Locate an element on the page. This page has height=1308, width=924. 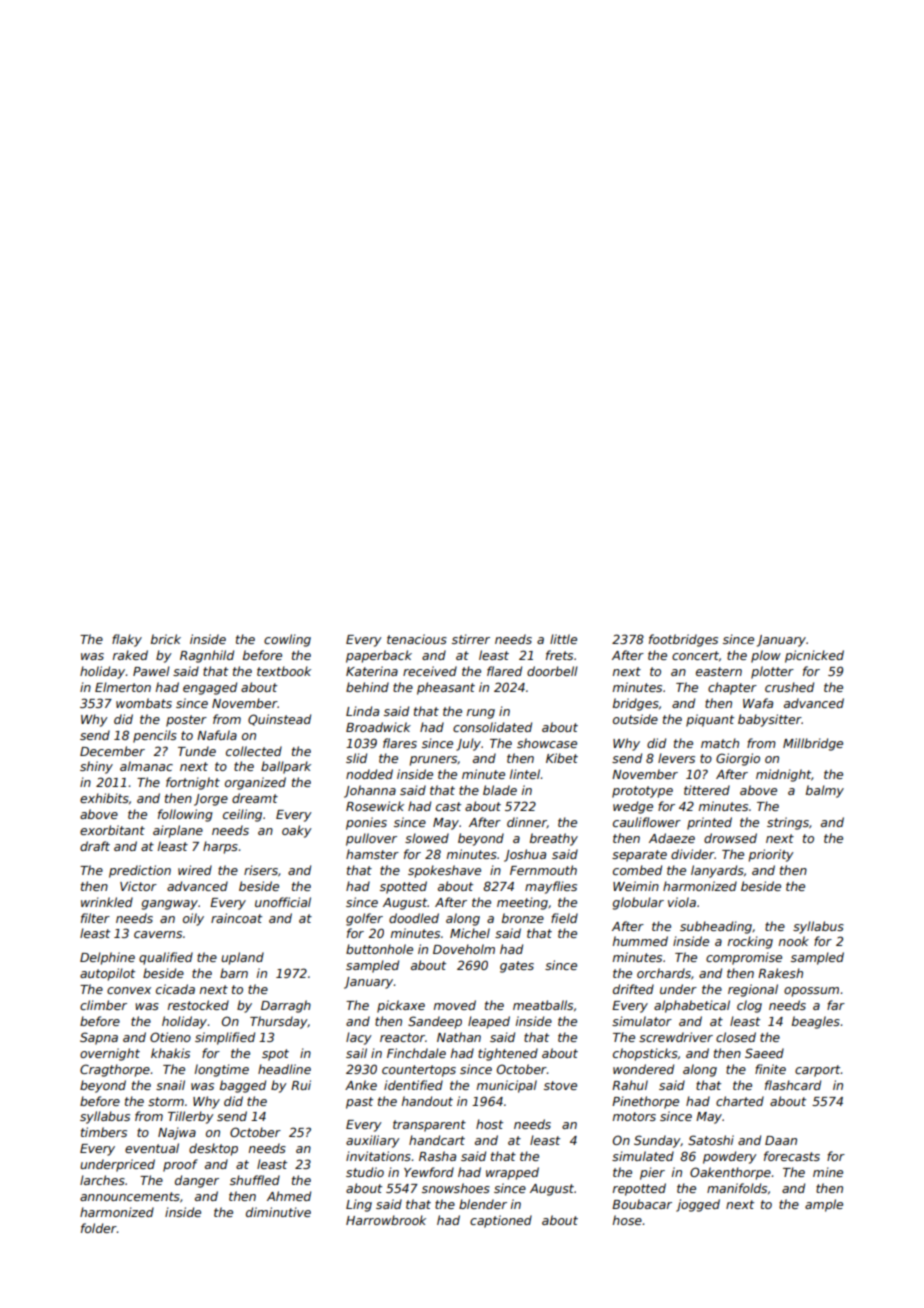
drifted is located at coordinates (633, 989).
